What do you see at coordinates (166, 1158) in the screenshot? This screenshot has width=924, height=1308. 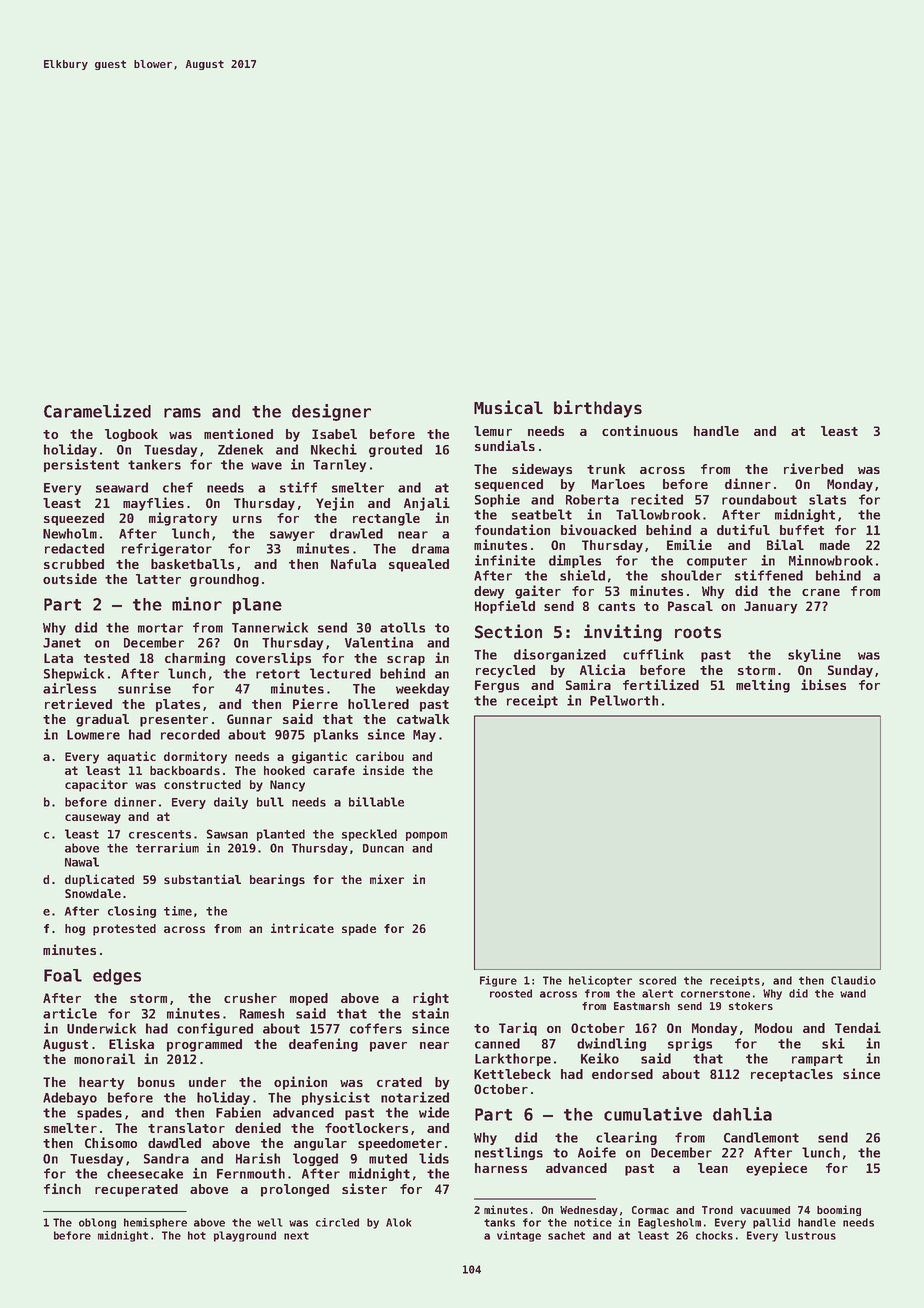 I see `Sandra` at bounding box center [166, 1158].
